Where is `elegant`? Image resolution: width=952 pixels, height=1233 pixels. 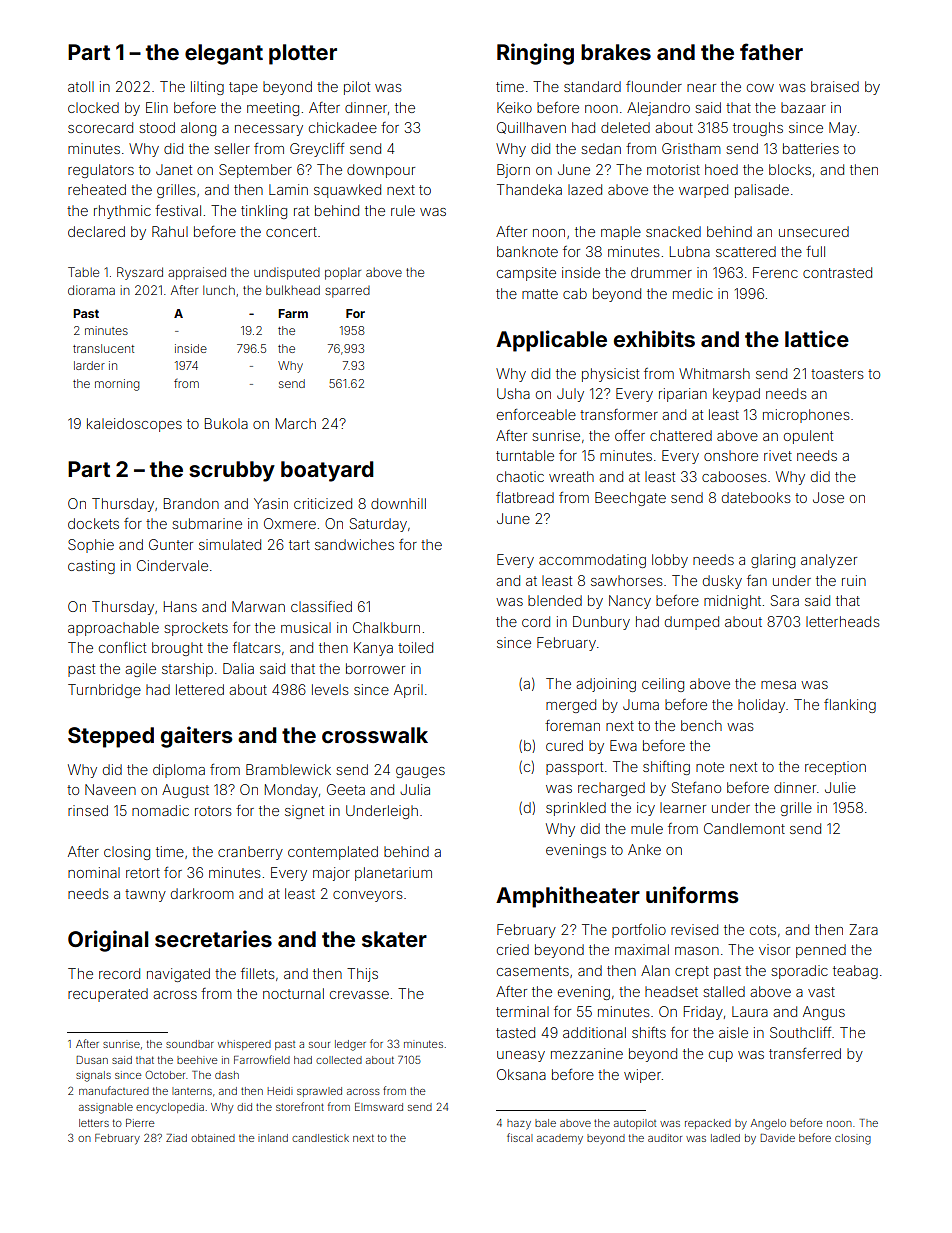 elegant is located at coordinates (224, 54).
